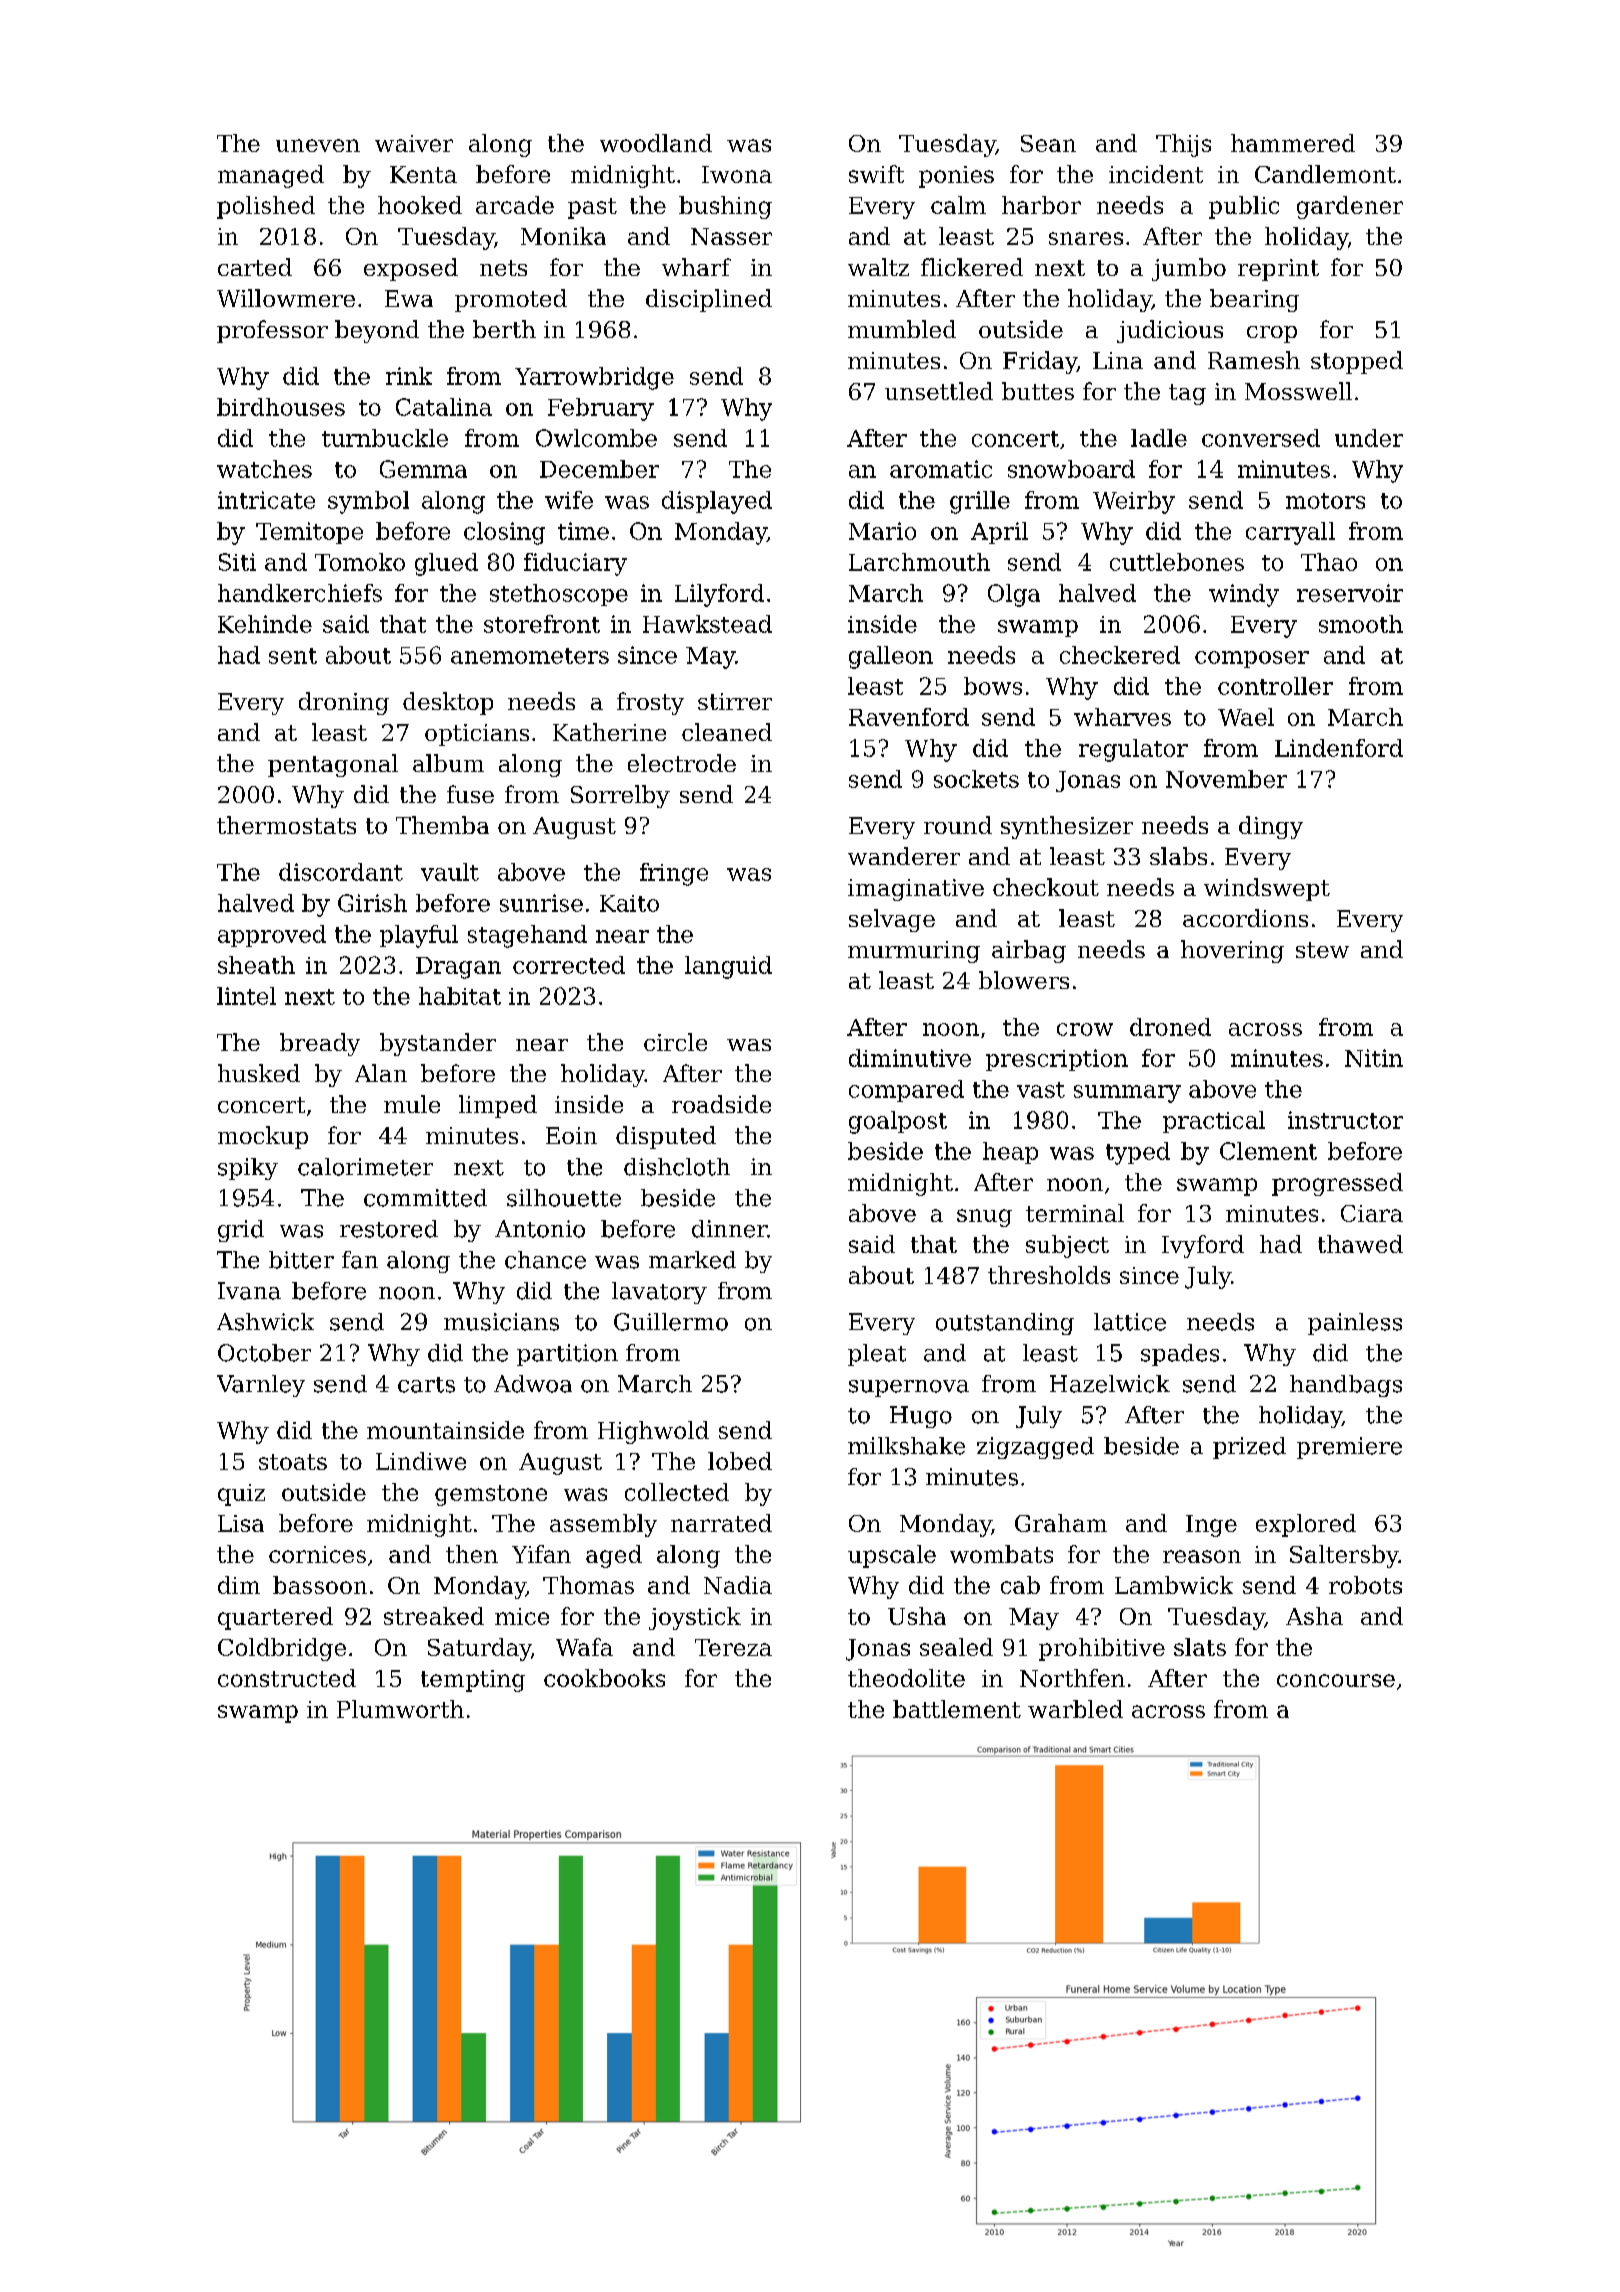  I want to click on Plumworth, so click(400, 1709).
